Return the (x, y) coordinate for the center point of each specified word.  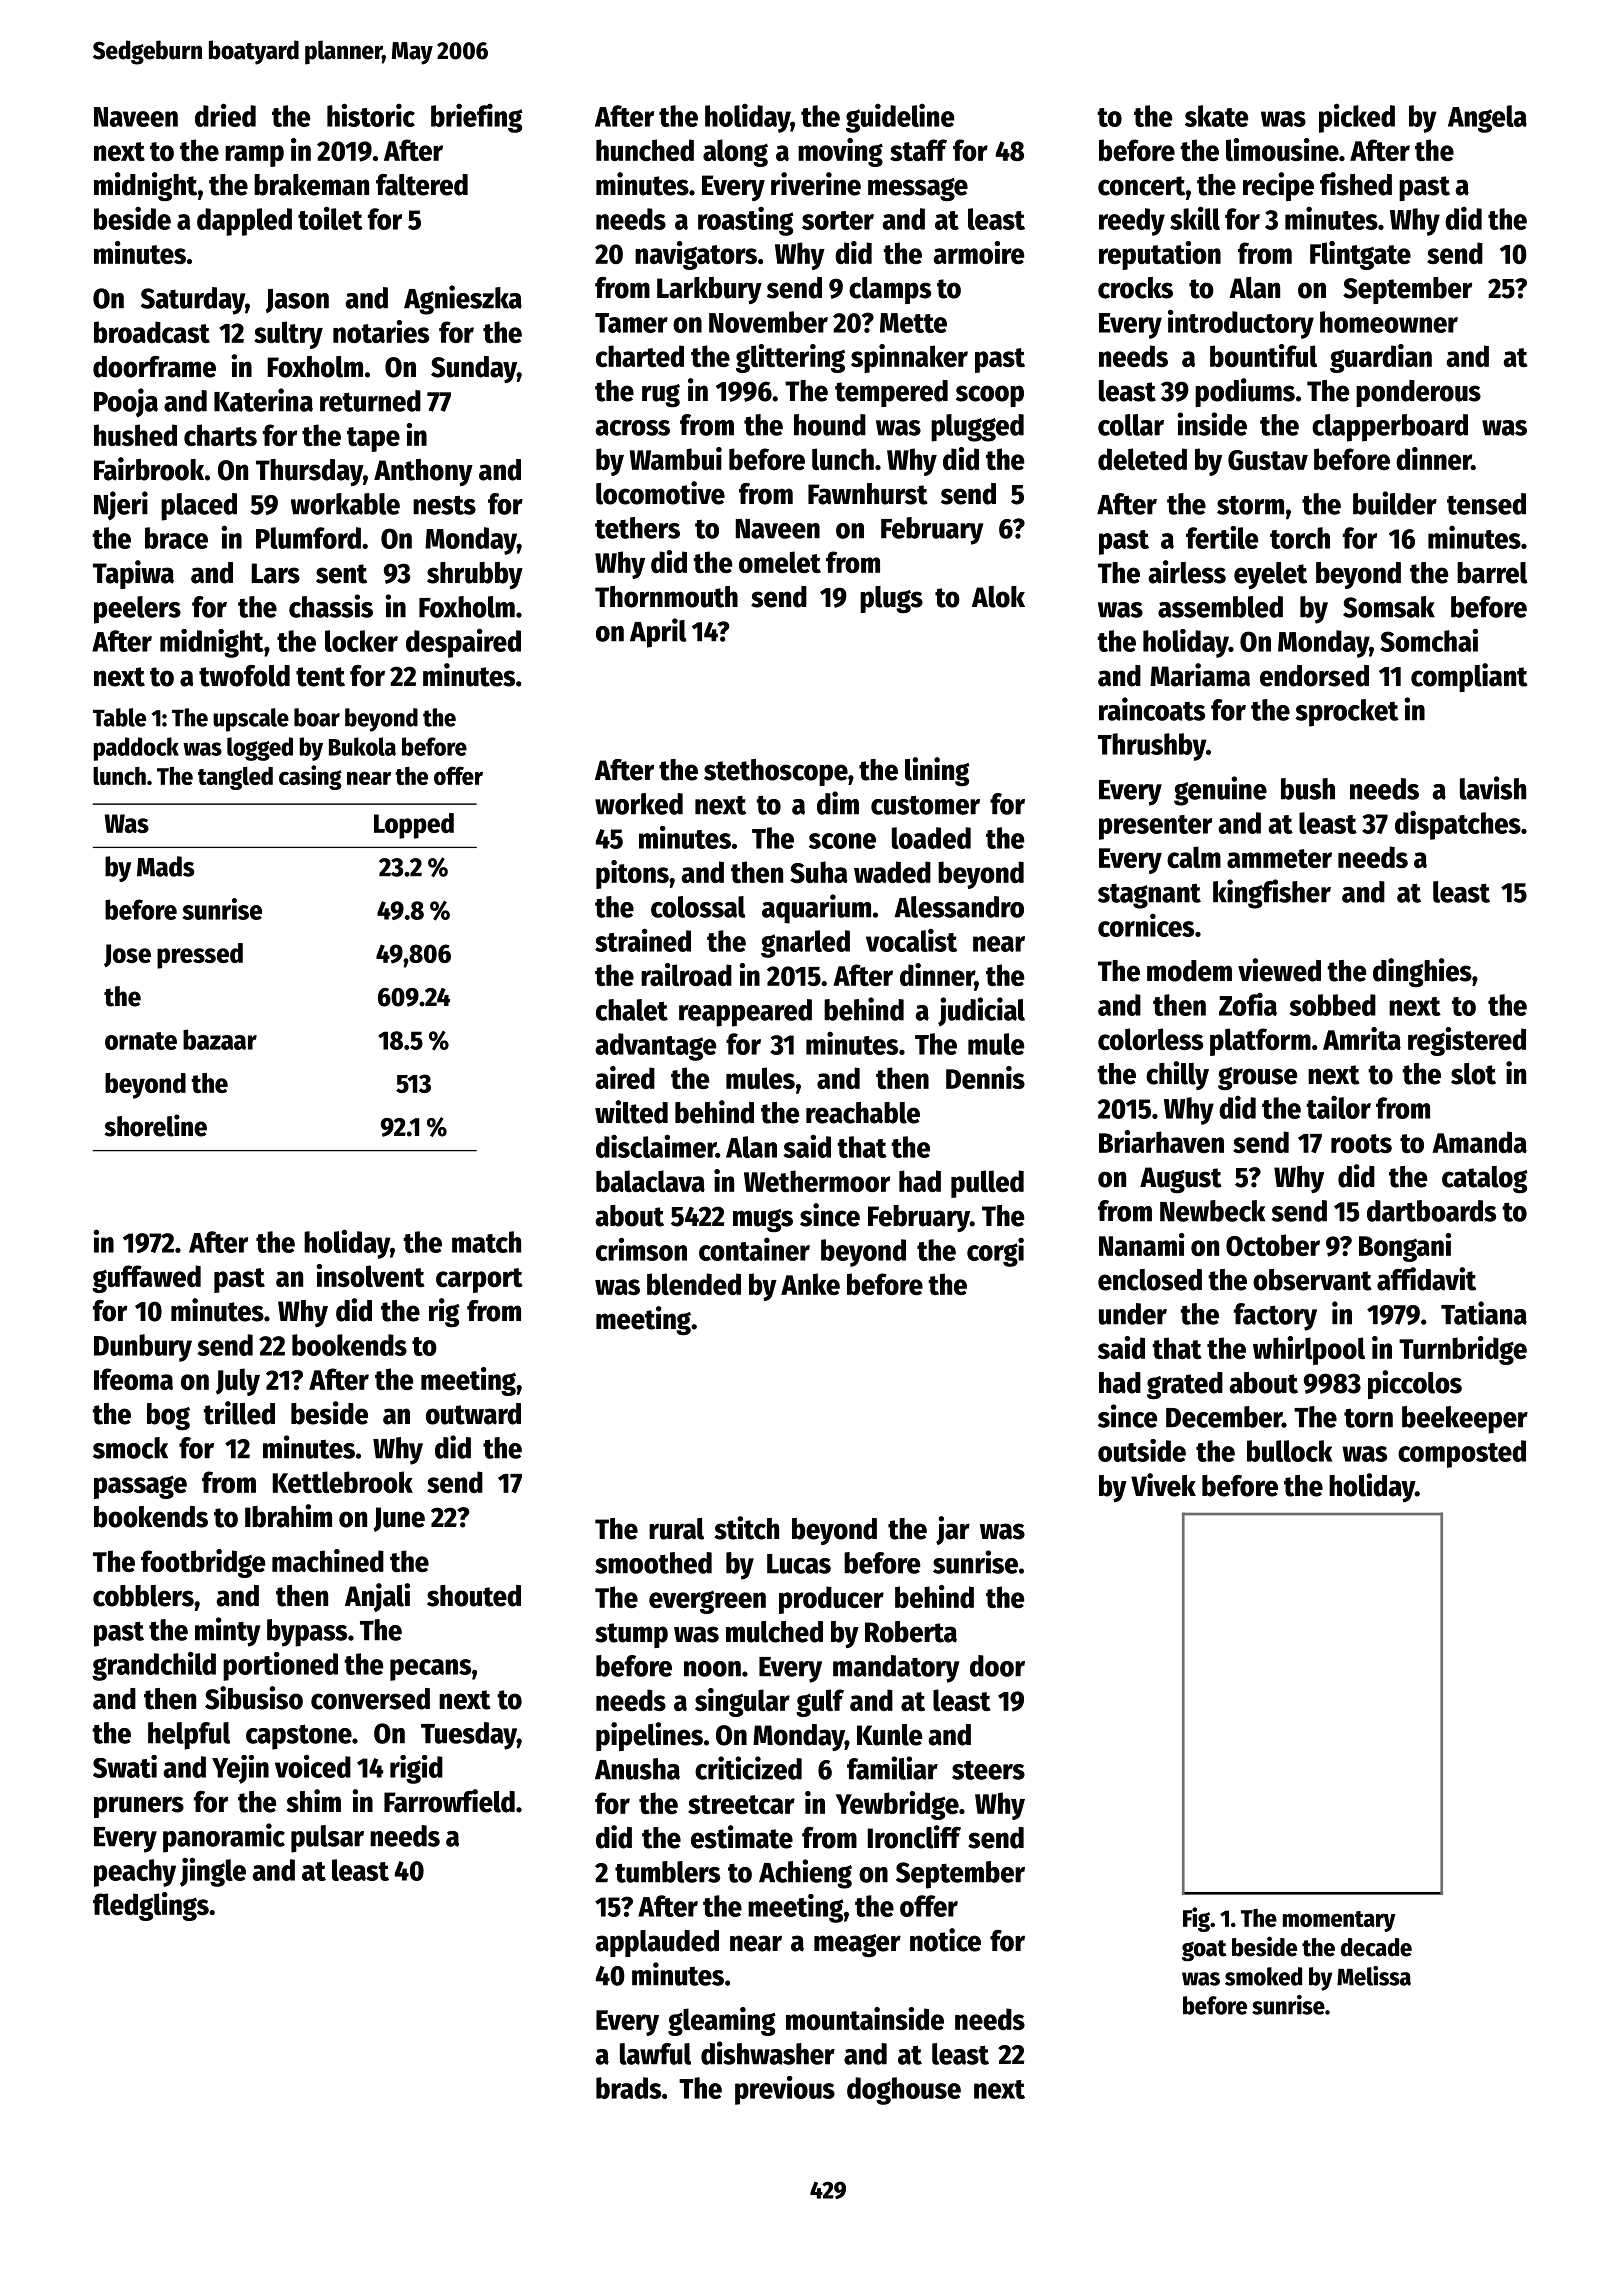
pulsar (327, 1839)
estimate (742, 1837)
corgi (995, 1252)
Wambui (676, 458)
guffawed (146, 1279)
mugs (763, 1220)
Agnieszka (463, 300)
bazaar (220, 1039)
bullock (1289, 1451)
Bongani (1405, 1247)
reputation (1160, 255)
